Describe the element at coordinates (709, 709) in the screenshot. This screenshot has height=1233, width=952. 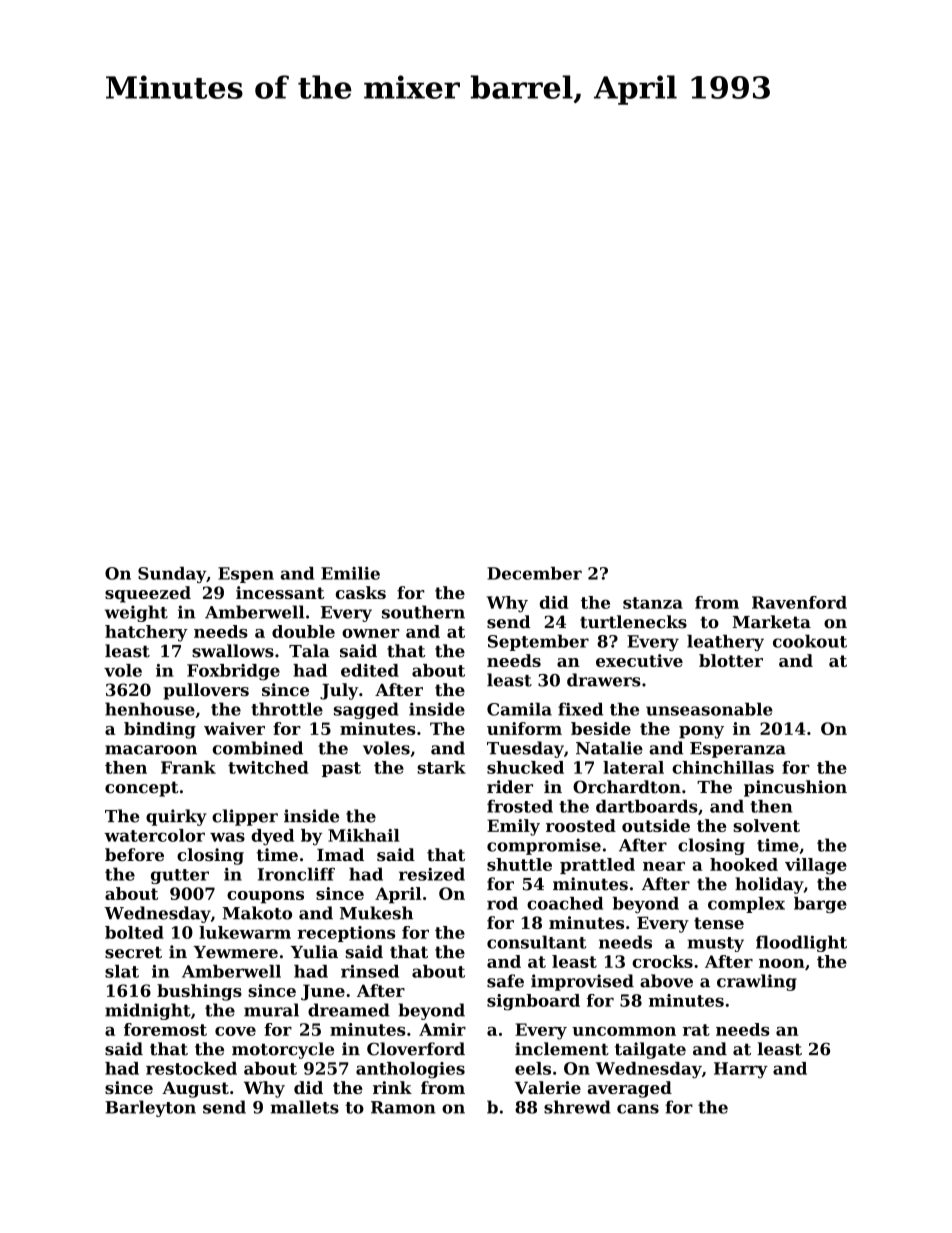
I see `unseasonable` at that location.
